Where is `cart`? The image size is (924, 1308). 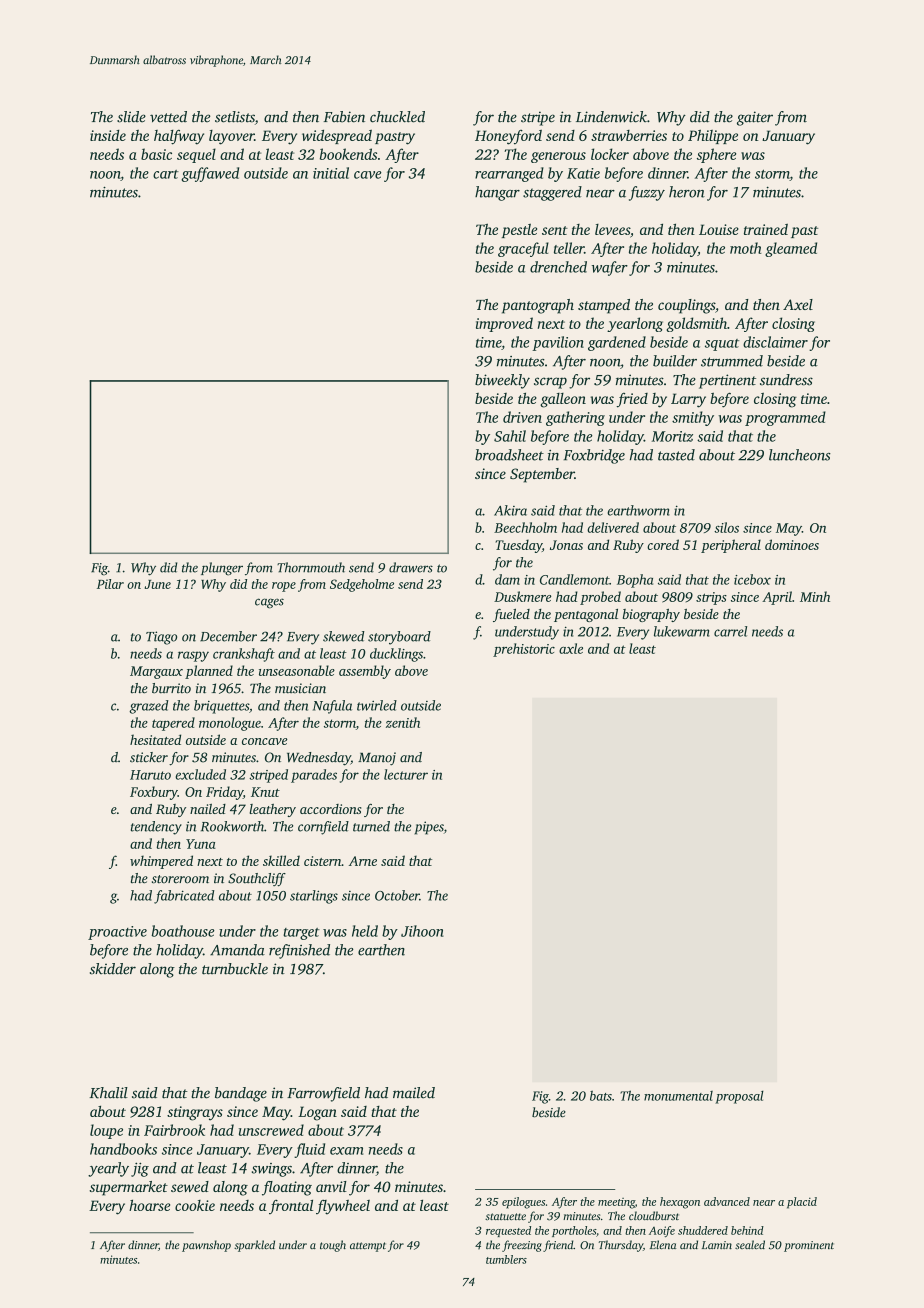
cart is located at coordinates (166, 174).
